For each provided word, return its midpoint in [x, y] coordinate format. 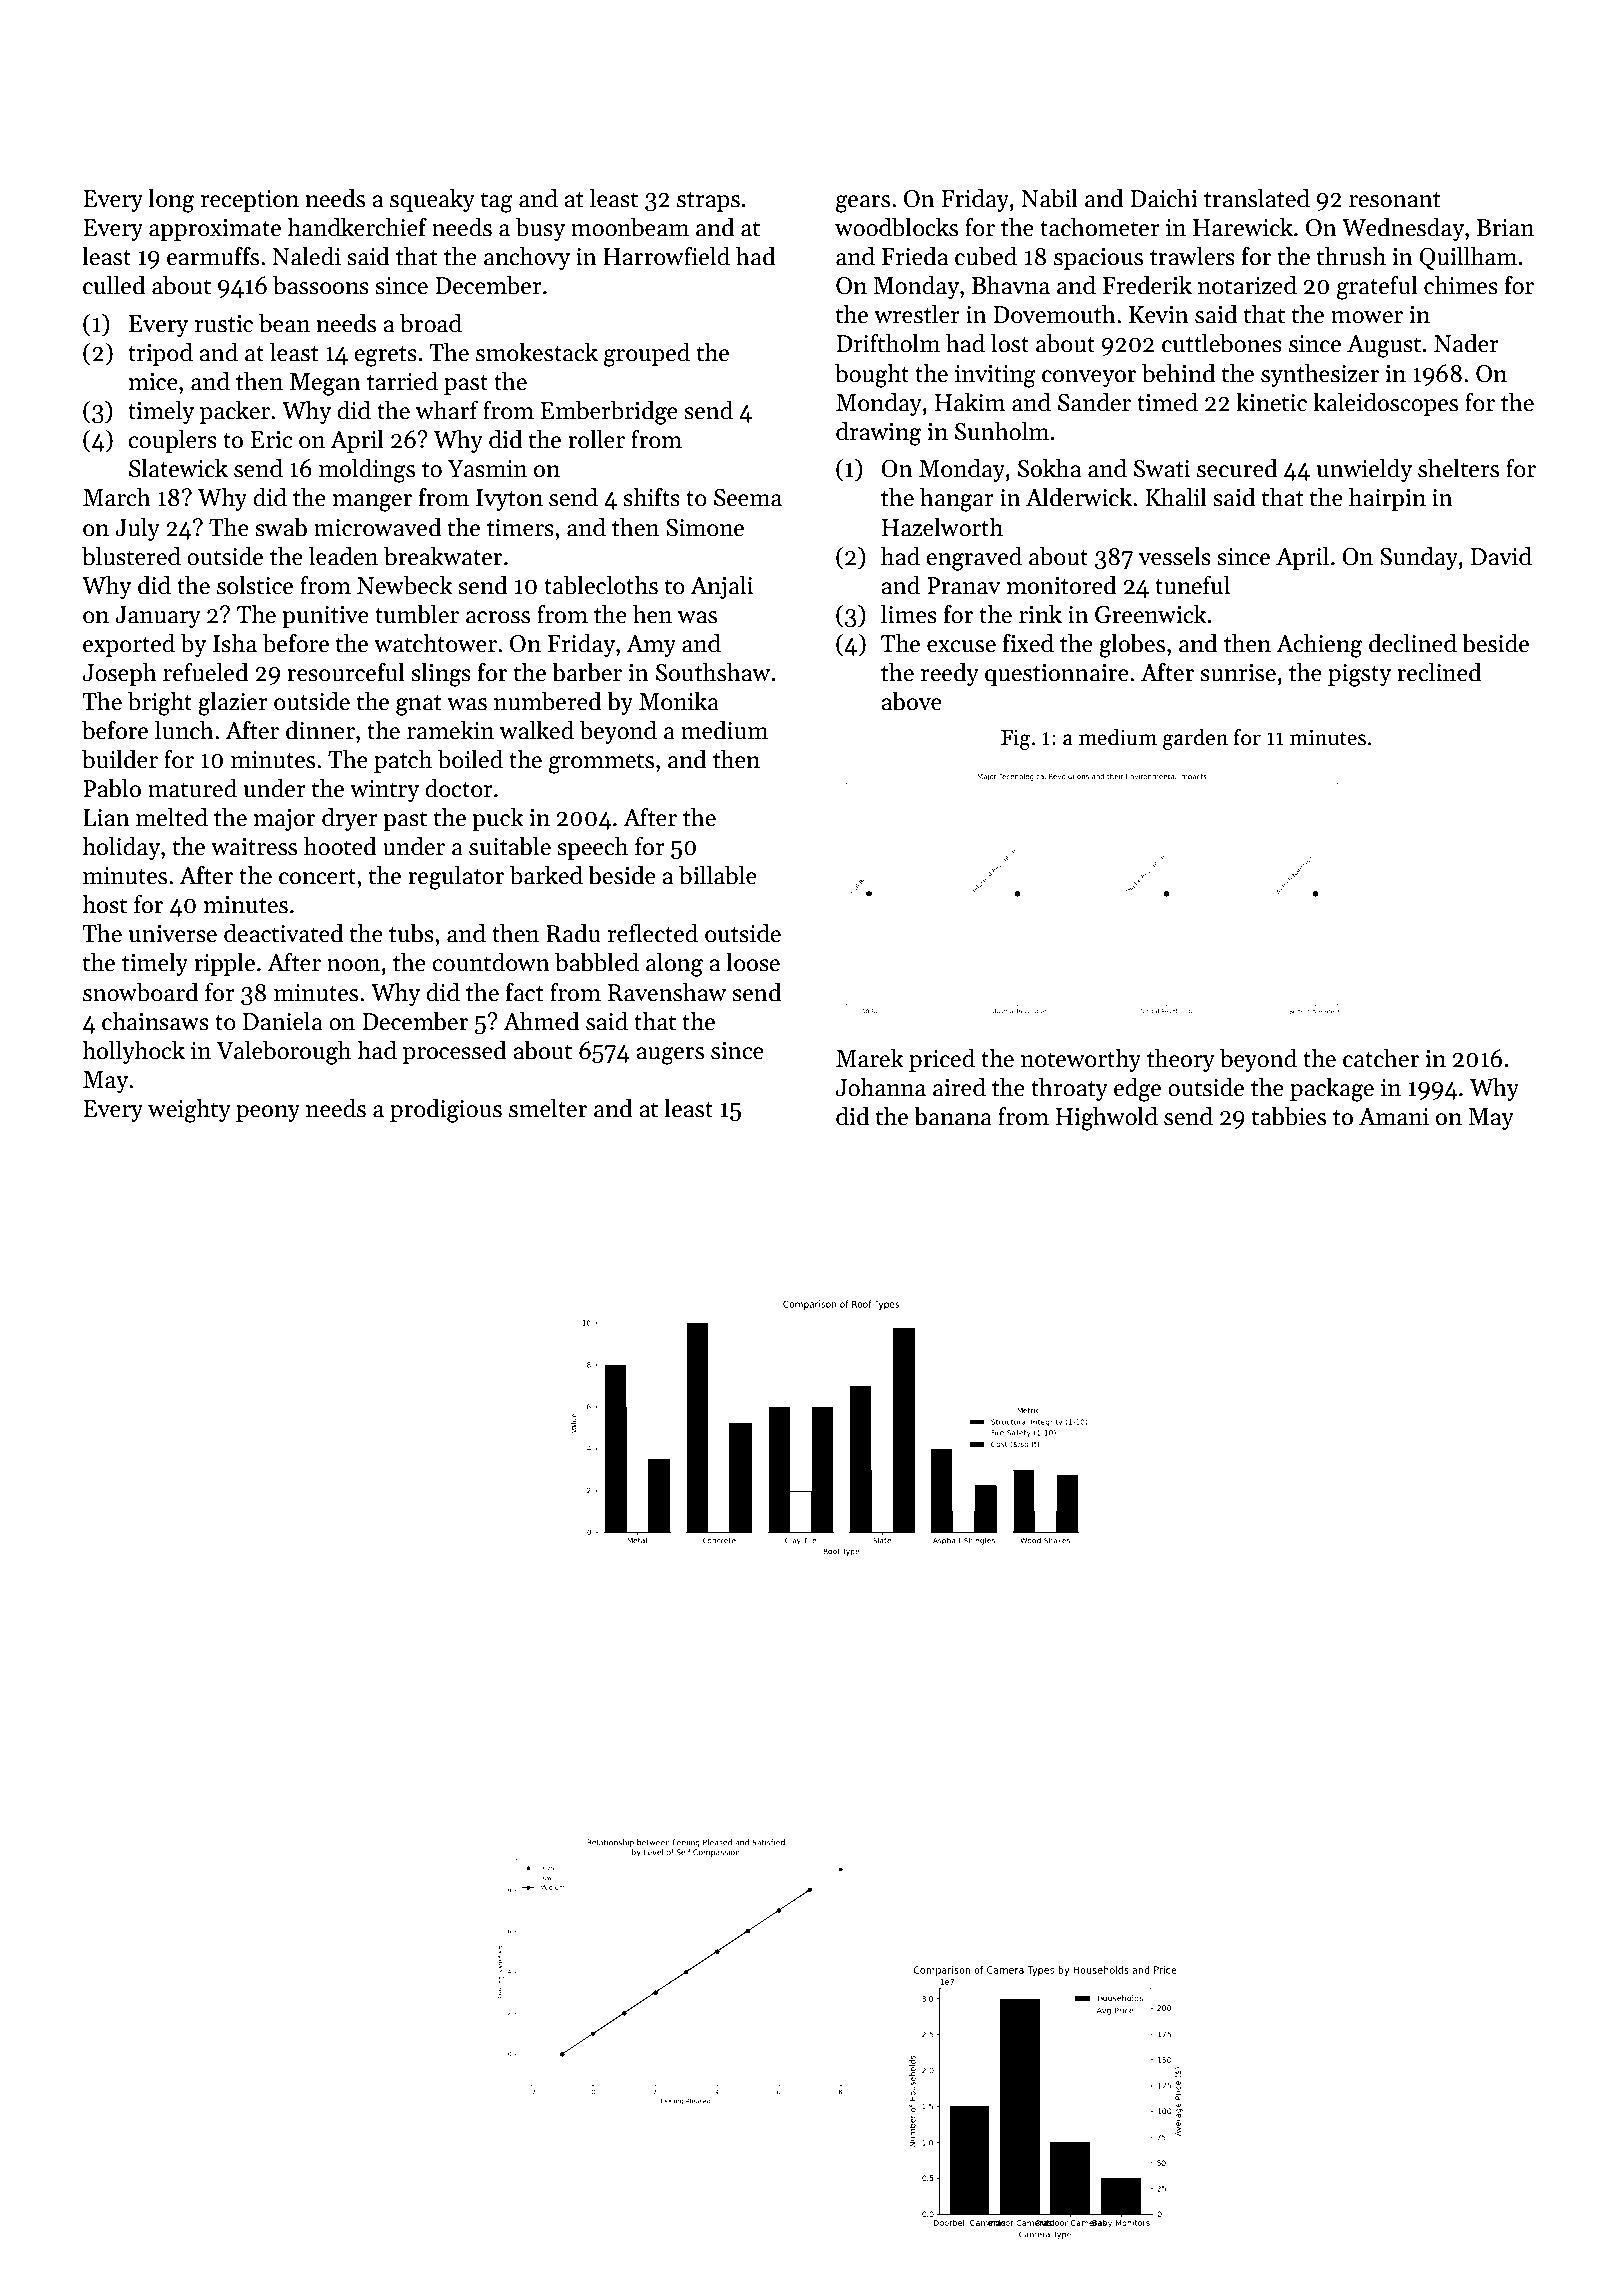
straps [708, 202]
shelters [1458, 468]
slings [441, 674]
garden [1195, 739]
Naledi [306, 256]
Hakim [970, 402]
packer [235, 412]
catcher [1381, 1058]
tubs [411, 933]
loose [753, 962]
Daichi [1164, 198]
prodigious [446, 1110]
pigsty [1359, 675]
